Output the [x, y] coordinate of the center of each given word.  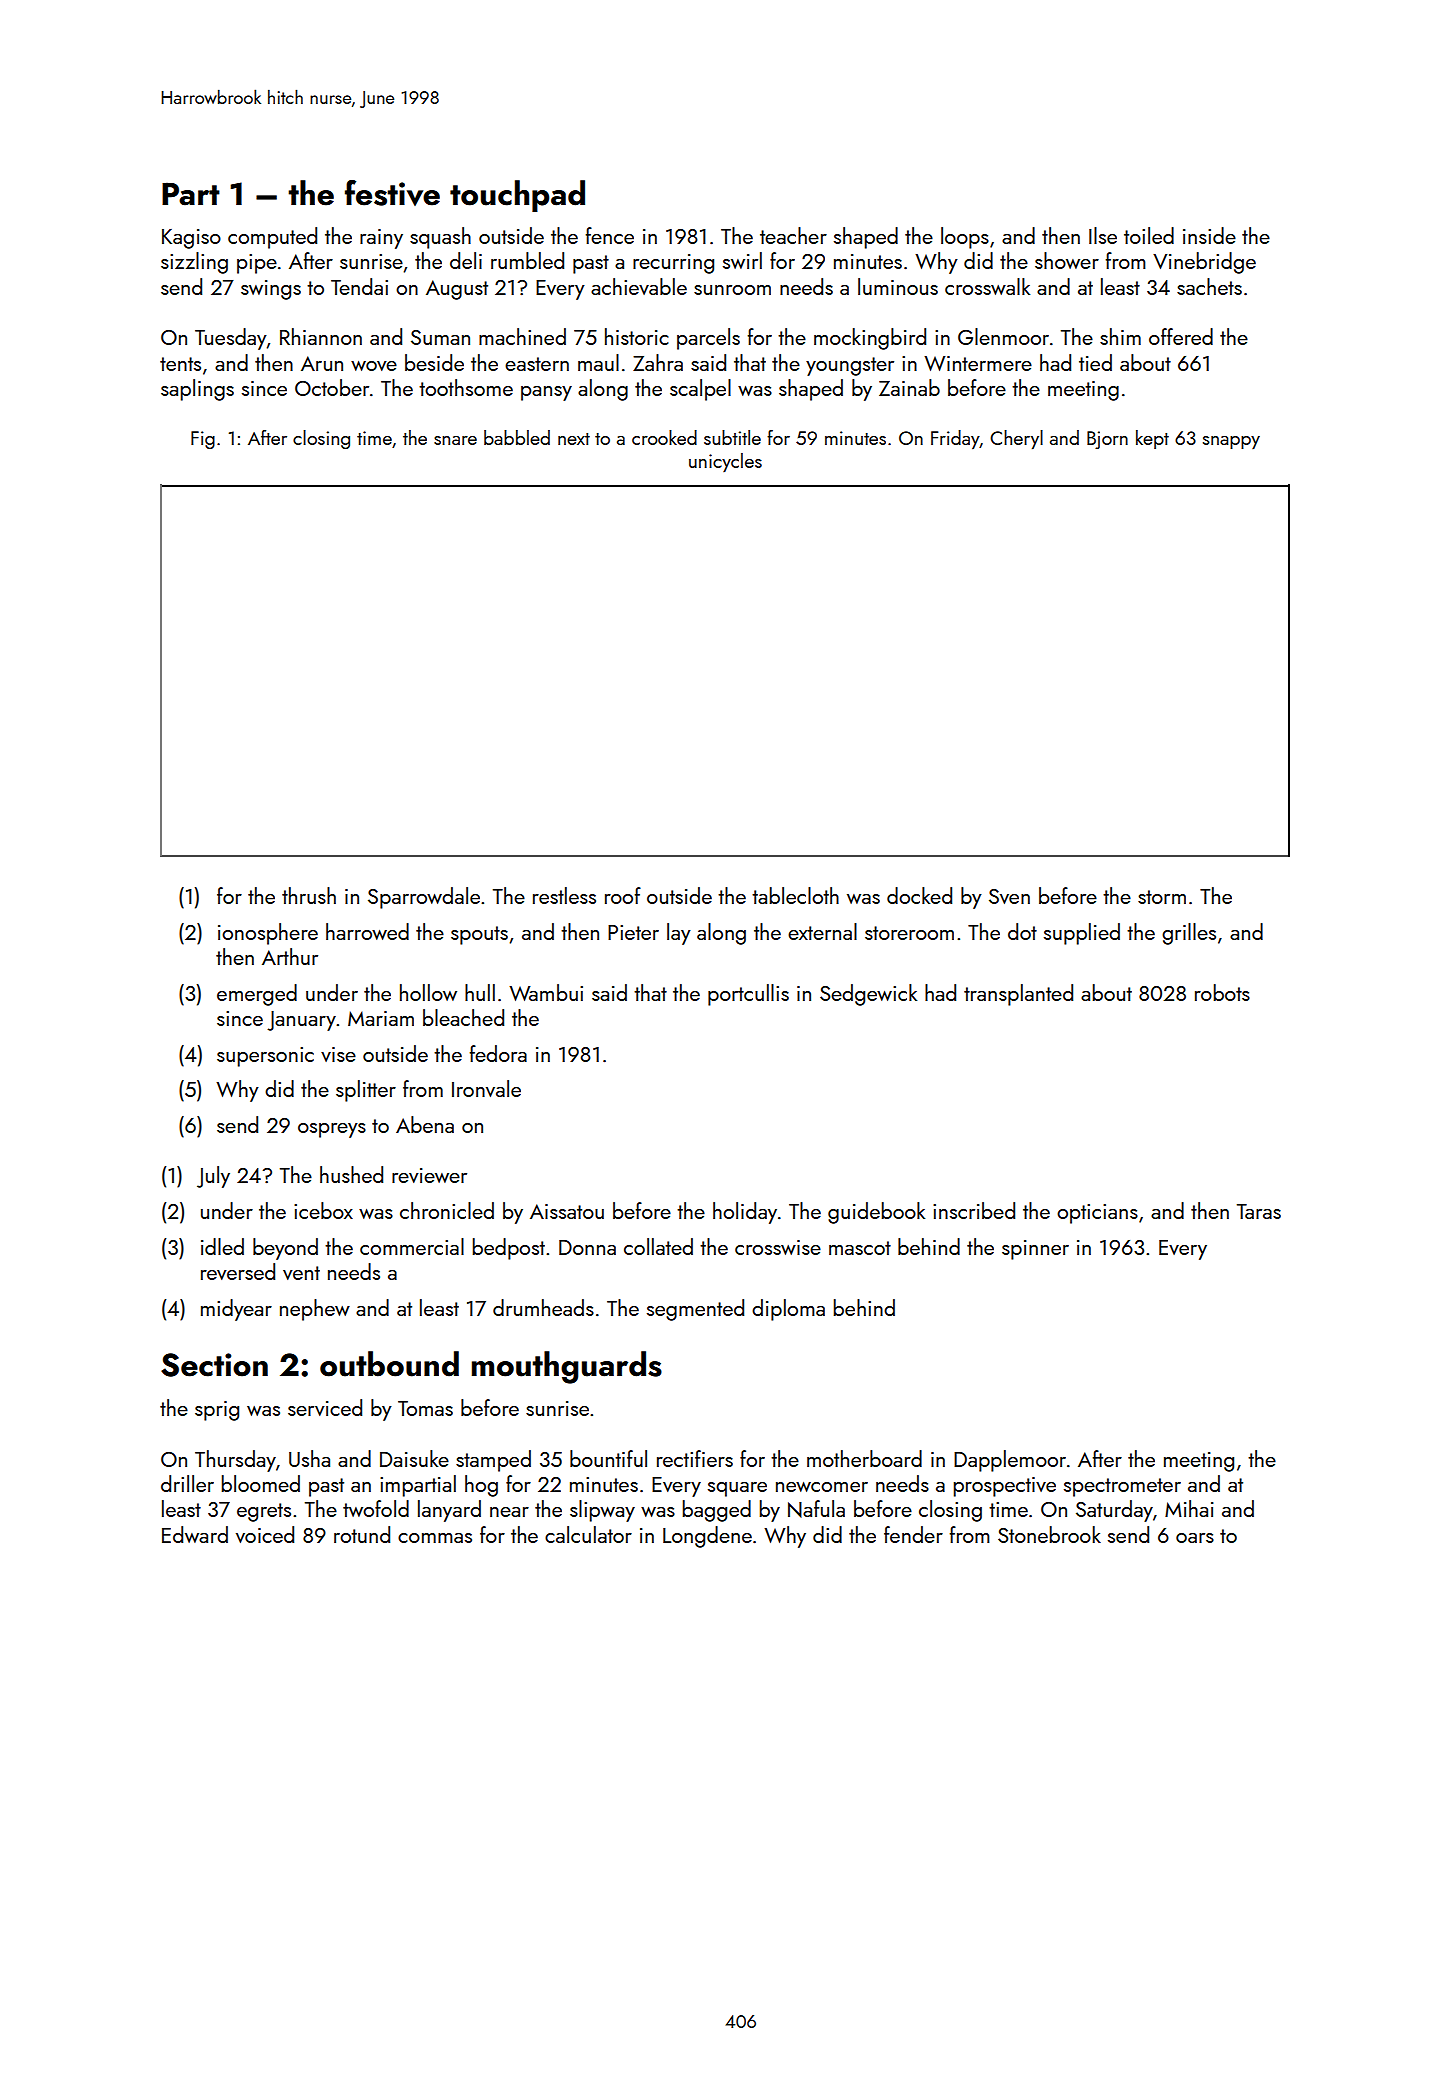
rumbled [527, 260]
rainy [381, 239]
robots [1222, 992]
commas [435, 1538]
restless [564, 895]
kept [1152, 439]
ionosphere [268, 934]
